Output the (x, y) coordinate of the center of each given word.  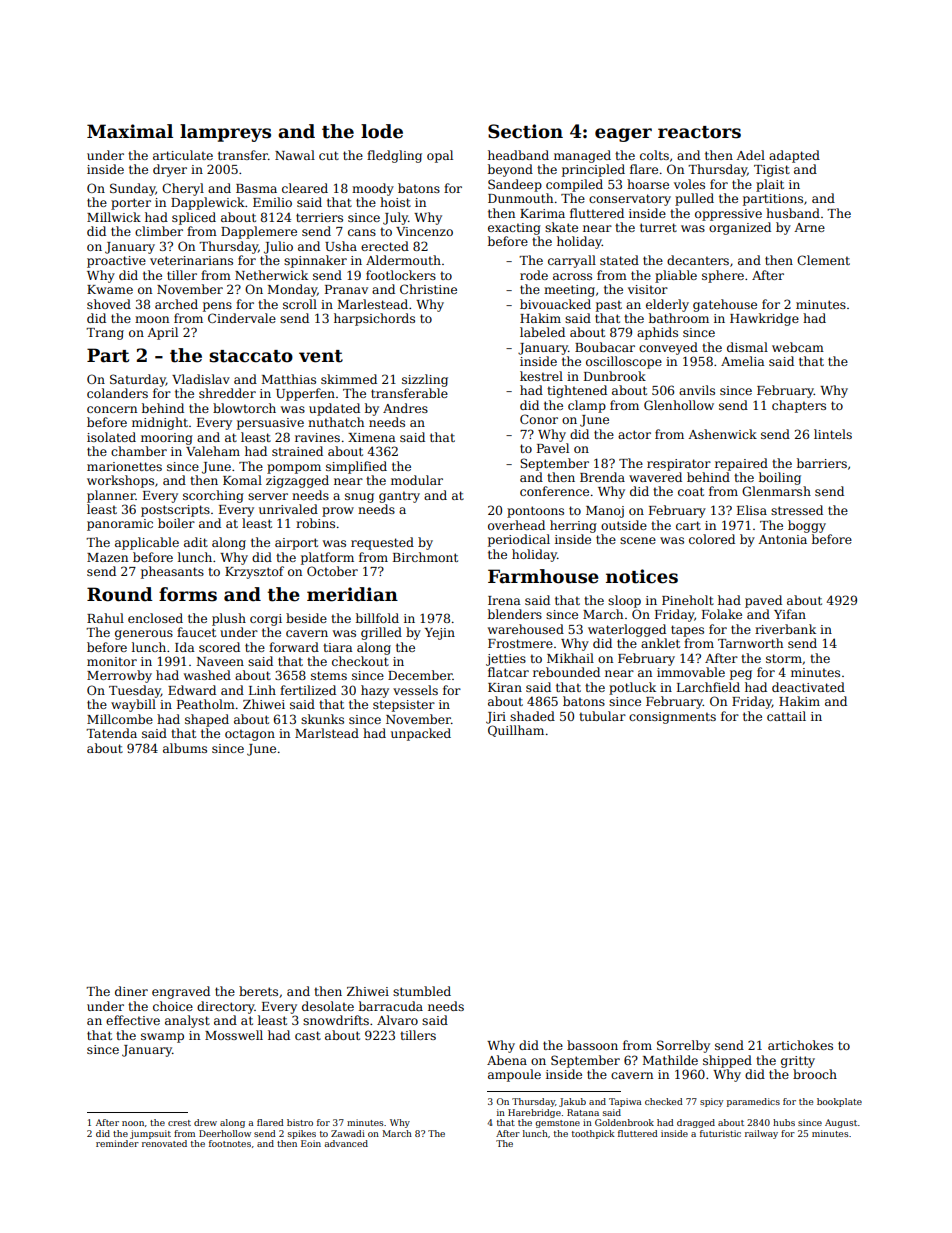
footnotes (230, 1143)
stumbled (422, 991)
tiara (338, 647)
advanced (346, 1143)
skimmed (349, 379)
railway (761, 1134)
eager (623, 135)
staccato (251, 356)
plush (229, 619)
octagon (250, 735)
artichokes (800, 1045)
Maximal (130, 131)
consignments (672, 718)
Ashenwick (722, 434)
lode (382, 131)
